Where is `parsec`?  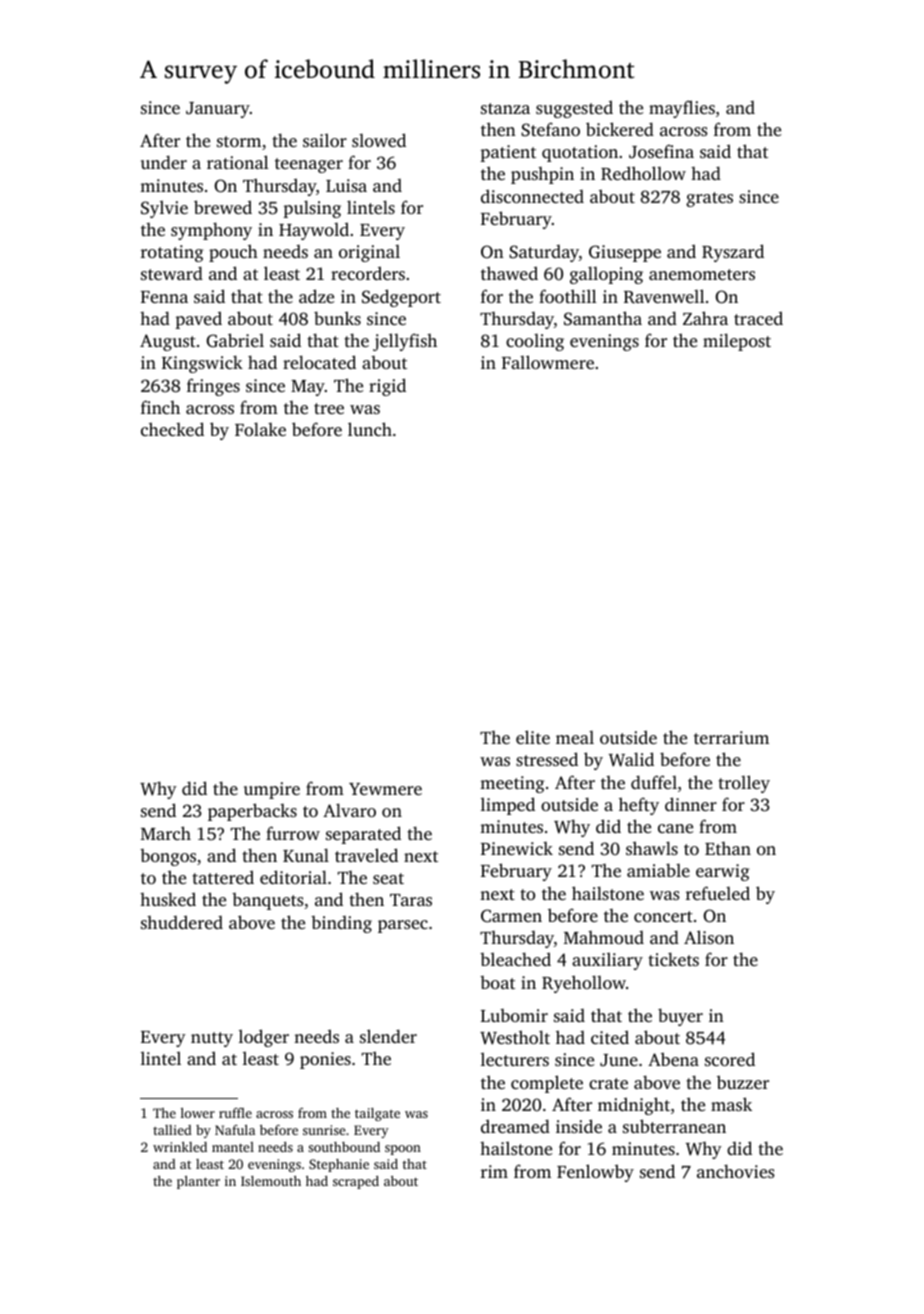 parsec is located at coordinates (403, 926).
